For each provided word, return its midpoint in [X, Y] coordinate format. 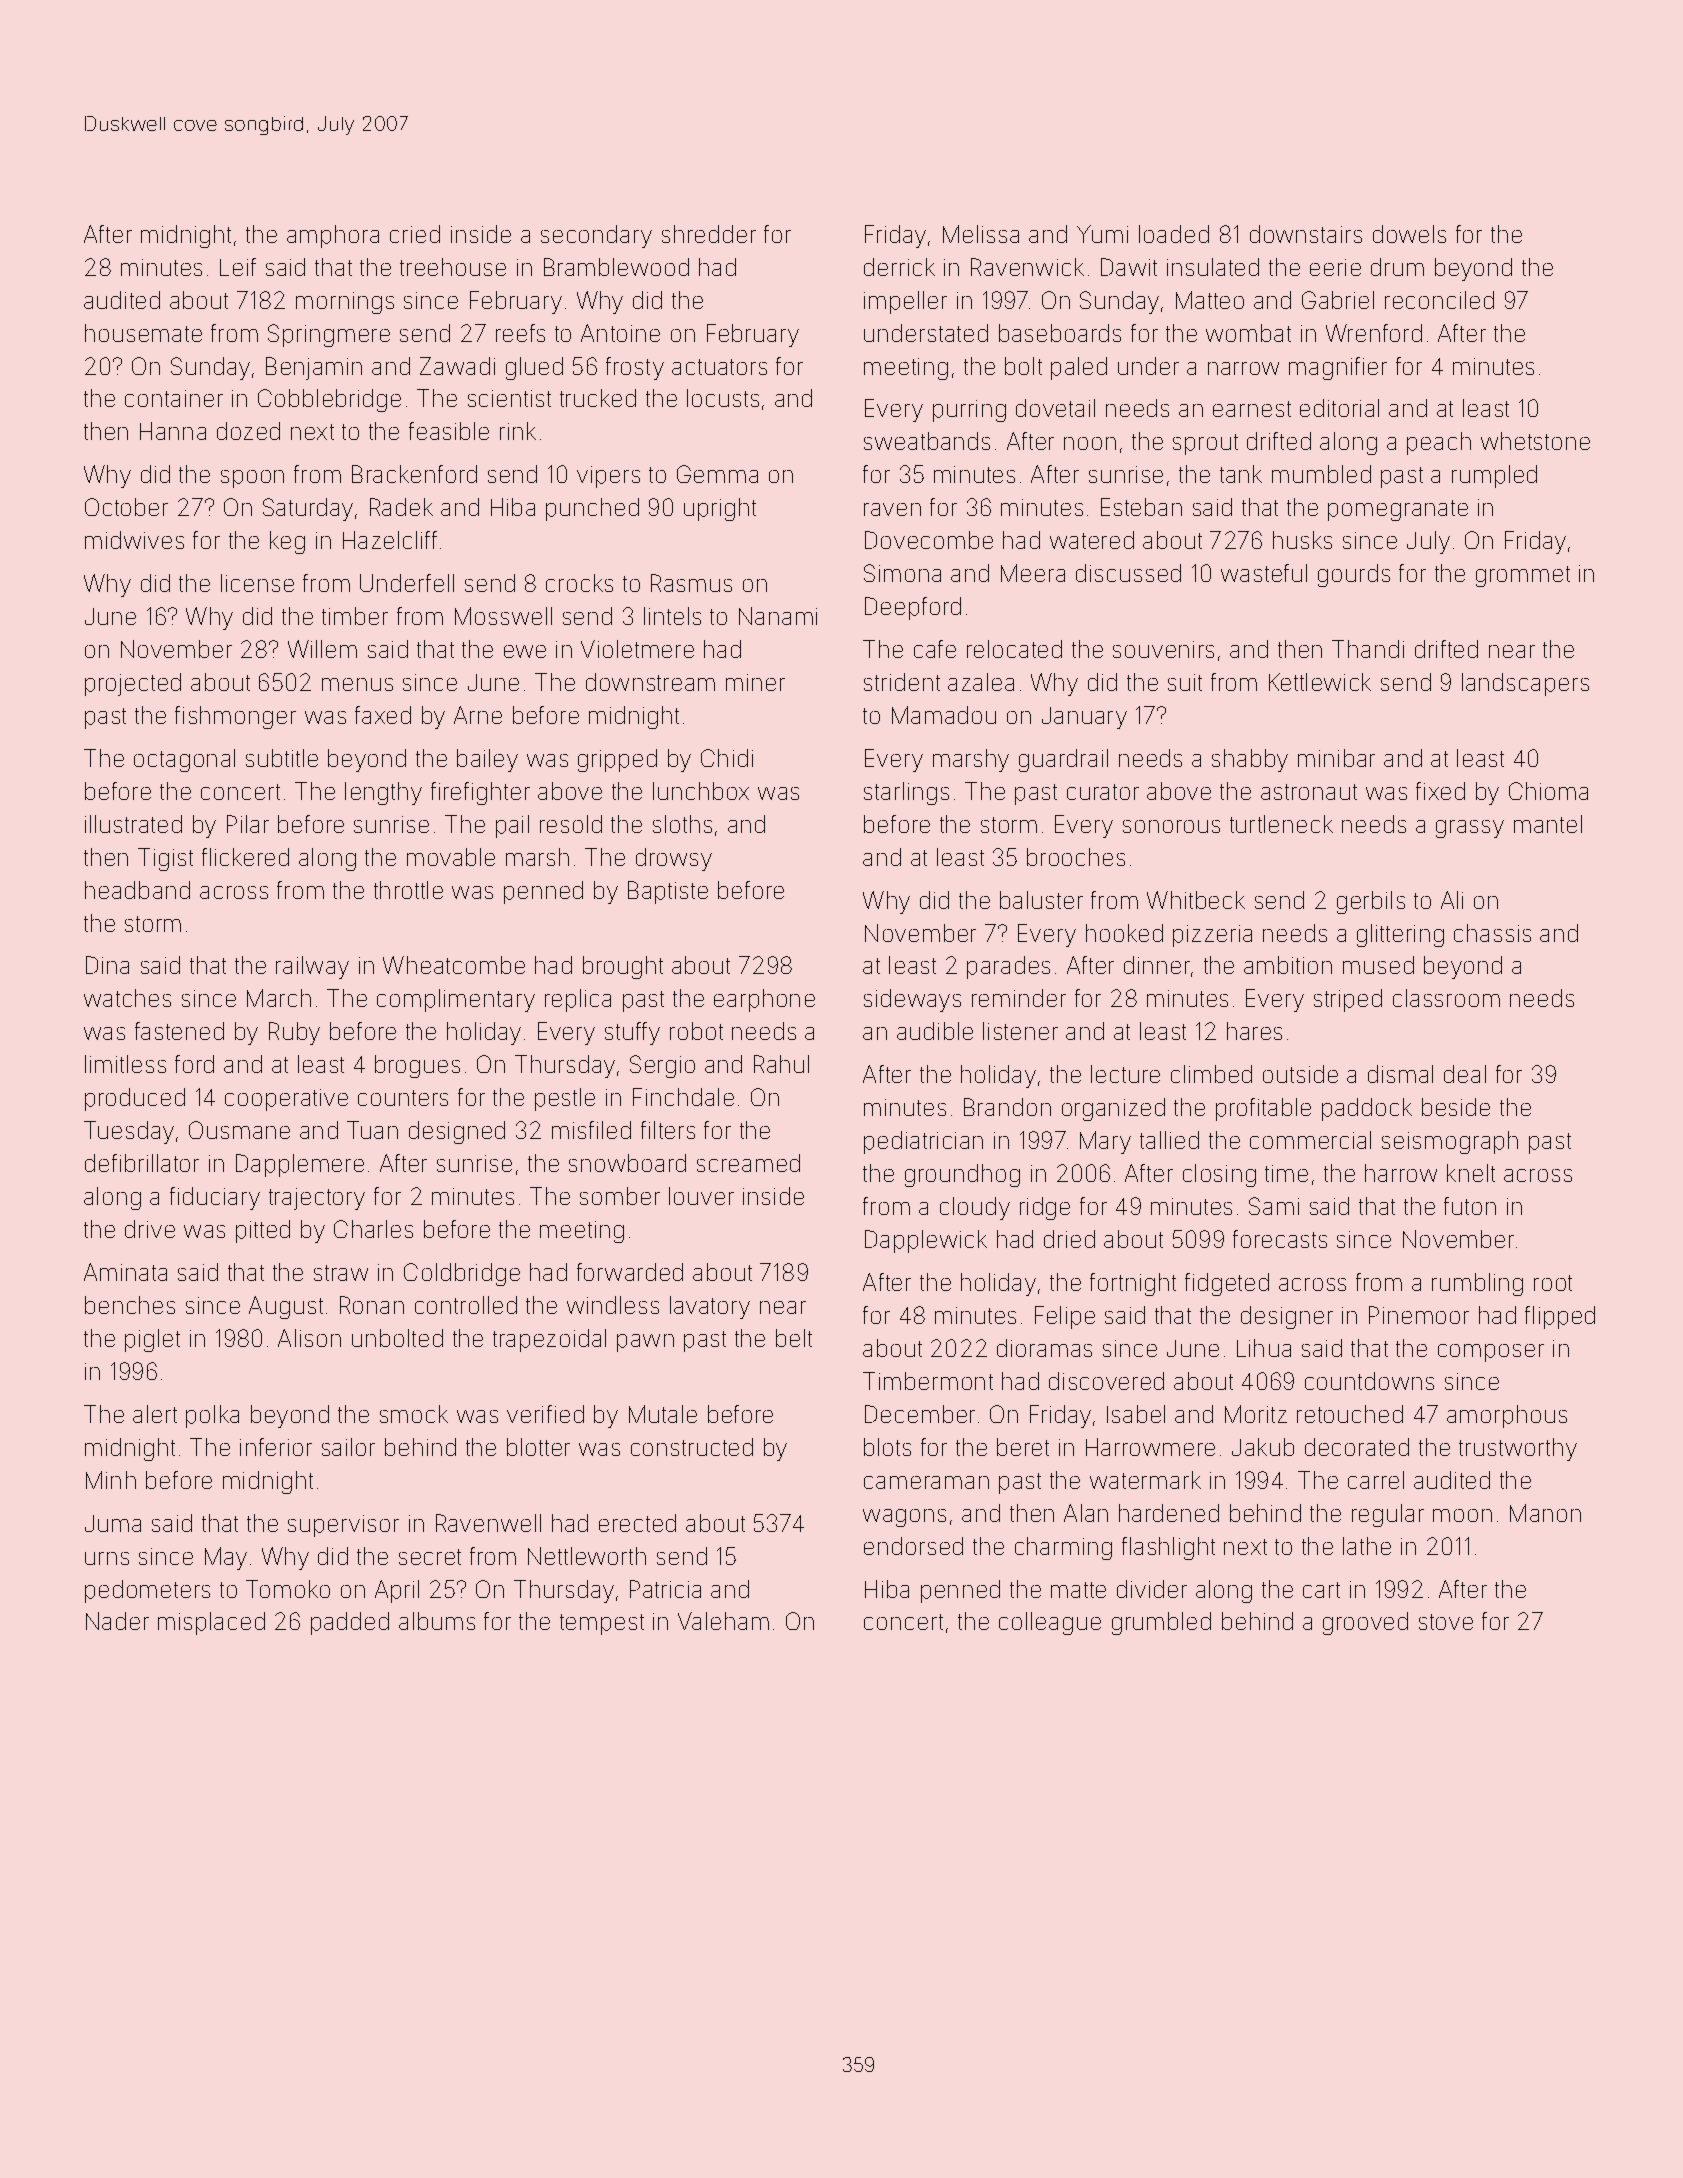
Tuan [372, 1130]
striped [1348, 1000]
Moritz [1256, 1414]
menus [357, 684]
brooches [1076, 857]
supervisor [343, 1526]
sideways [912, 1000]
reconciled [1439, 300]
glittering [1400, 935]
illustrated [133, 824]
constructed [692, 1447]
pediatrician [923, 1142]
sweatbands [927, 441]
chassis [1492, 933]
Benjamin [314, 368]
